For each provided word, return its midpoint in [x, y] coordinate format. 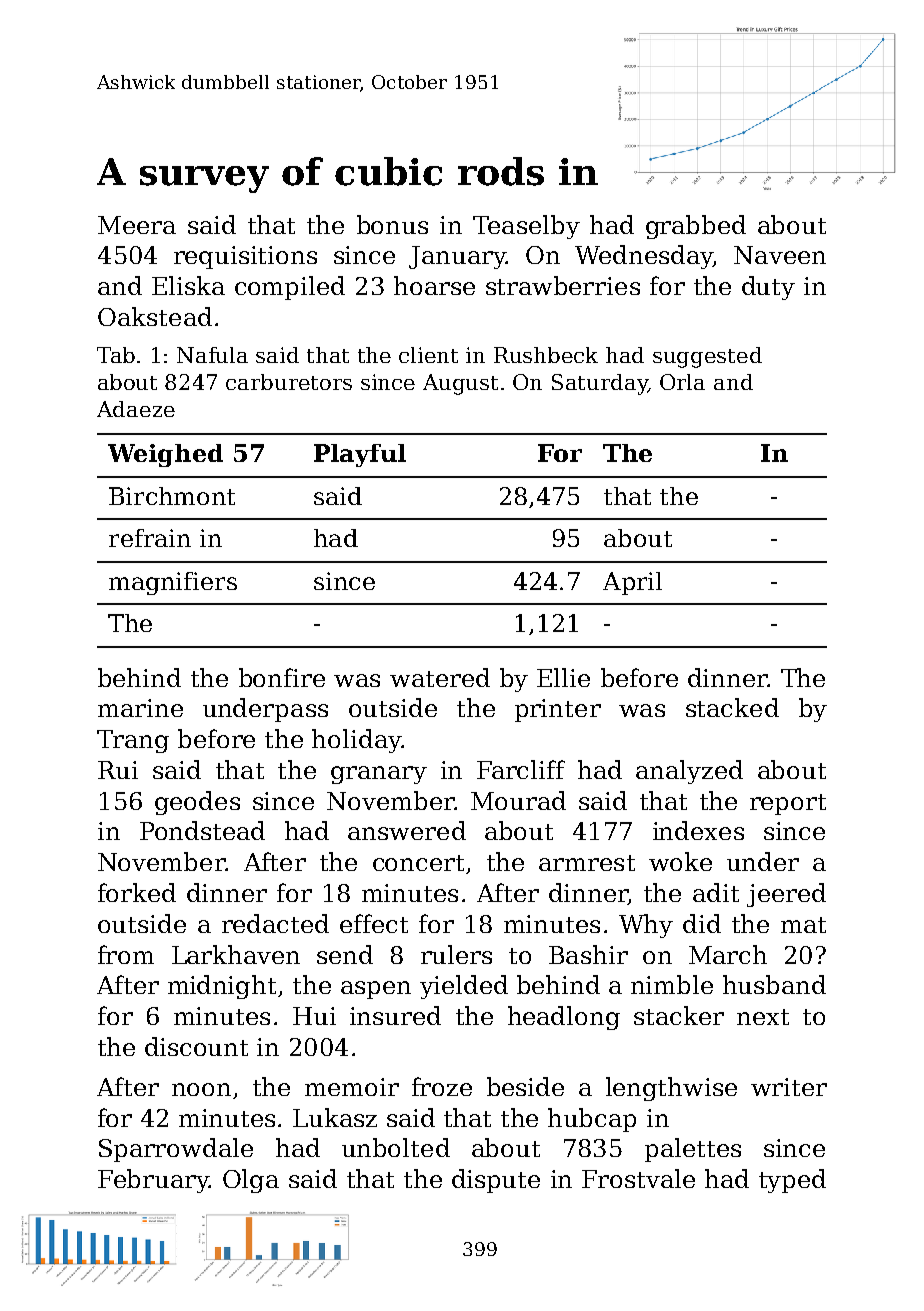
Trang [133, 741]
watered [440, 677]
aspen [376, 990]
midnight [222, 987]
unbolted [396, 1147]
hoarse [434, 285]
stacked [732, 707]
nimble [672, 984]
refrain [150, 538]
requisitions [245, 257]
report [788, 804]
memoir [352, 1087]
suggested [707, 357]
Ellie [563, 677]
